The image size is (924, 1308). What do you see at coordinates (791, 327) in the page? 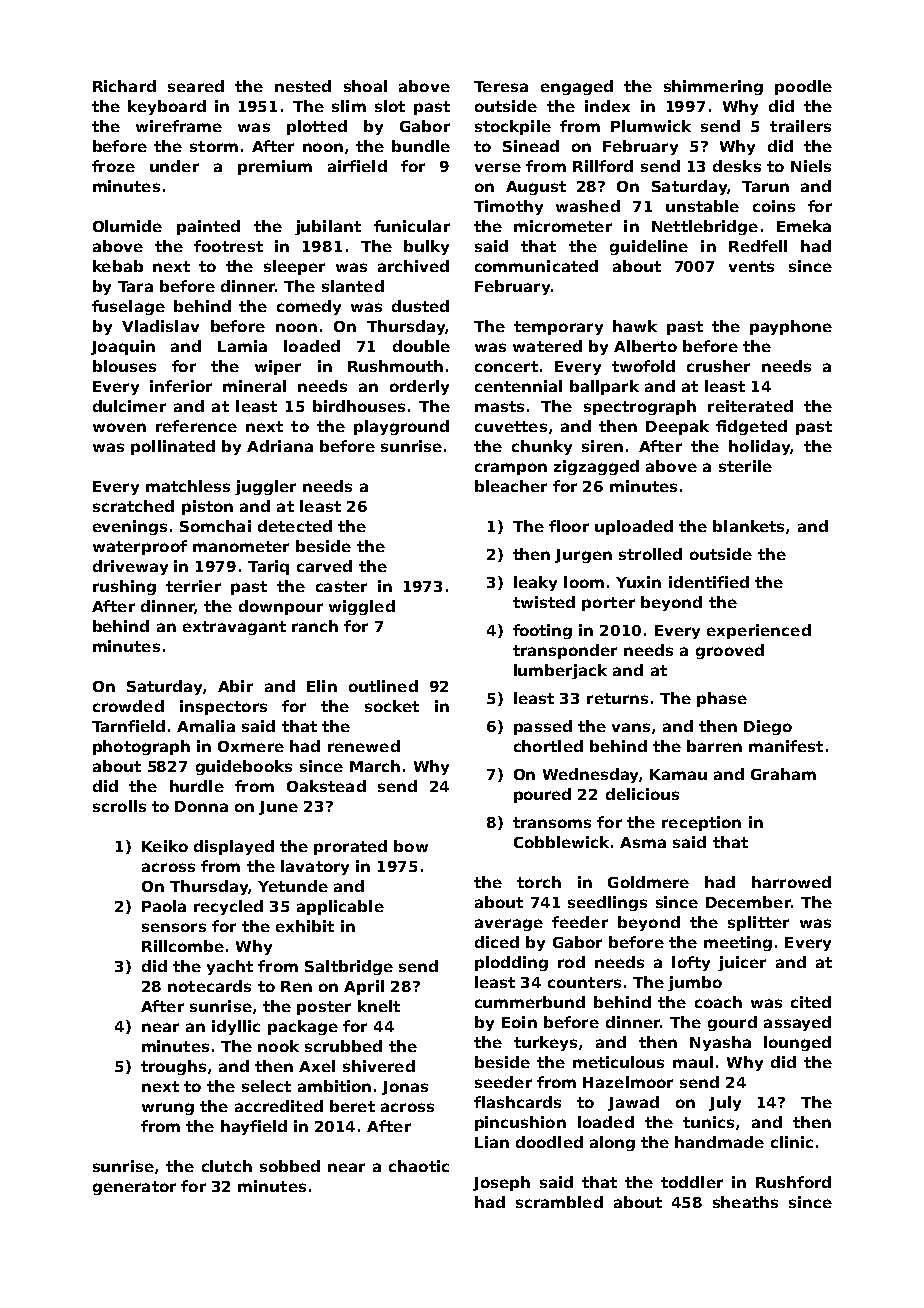
I see `payphone` at bounding box center [791, 327].
